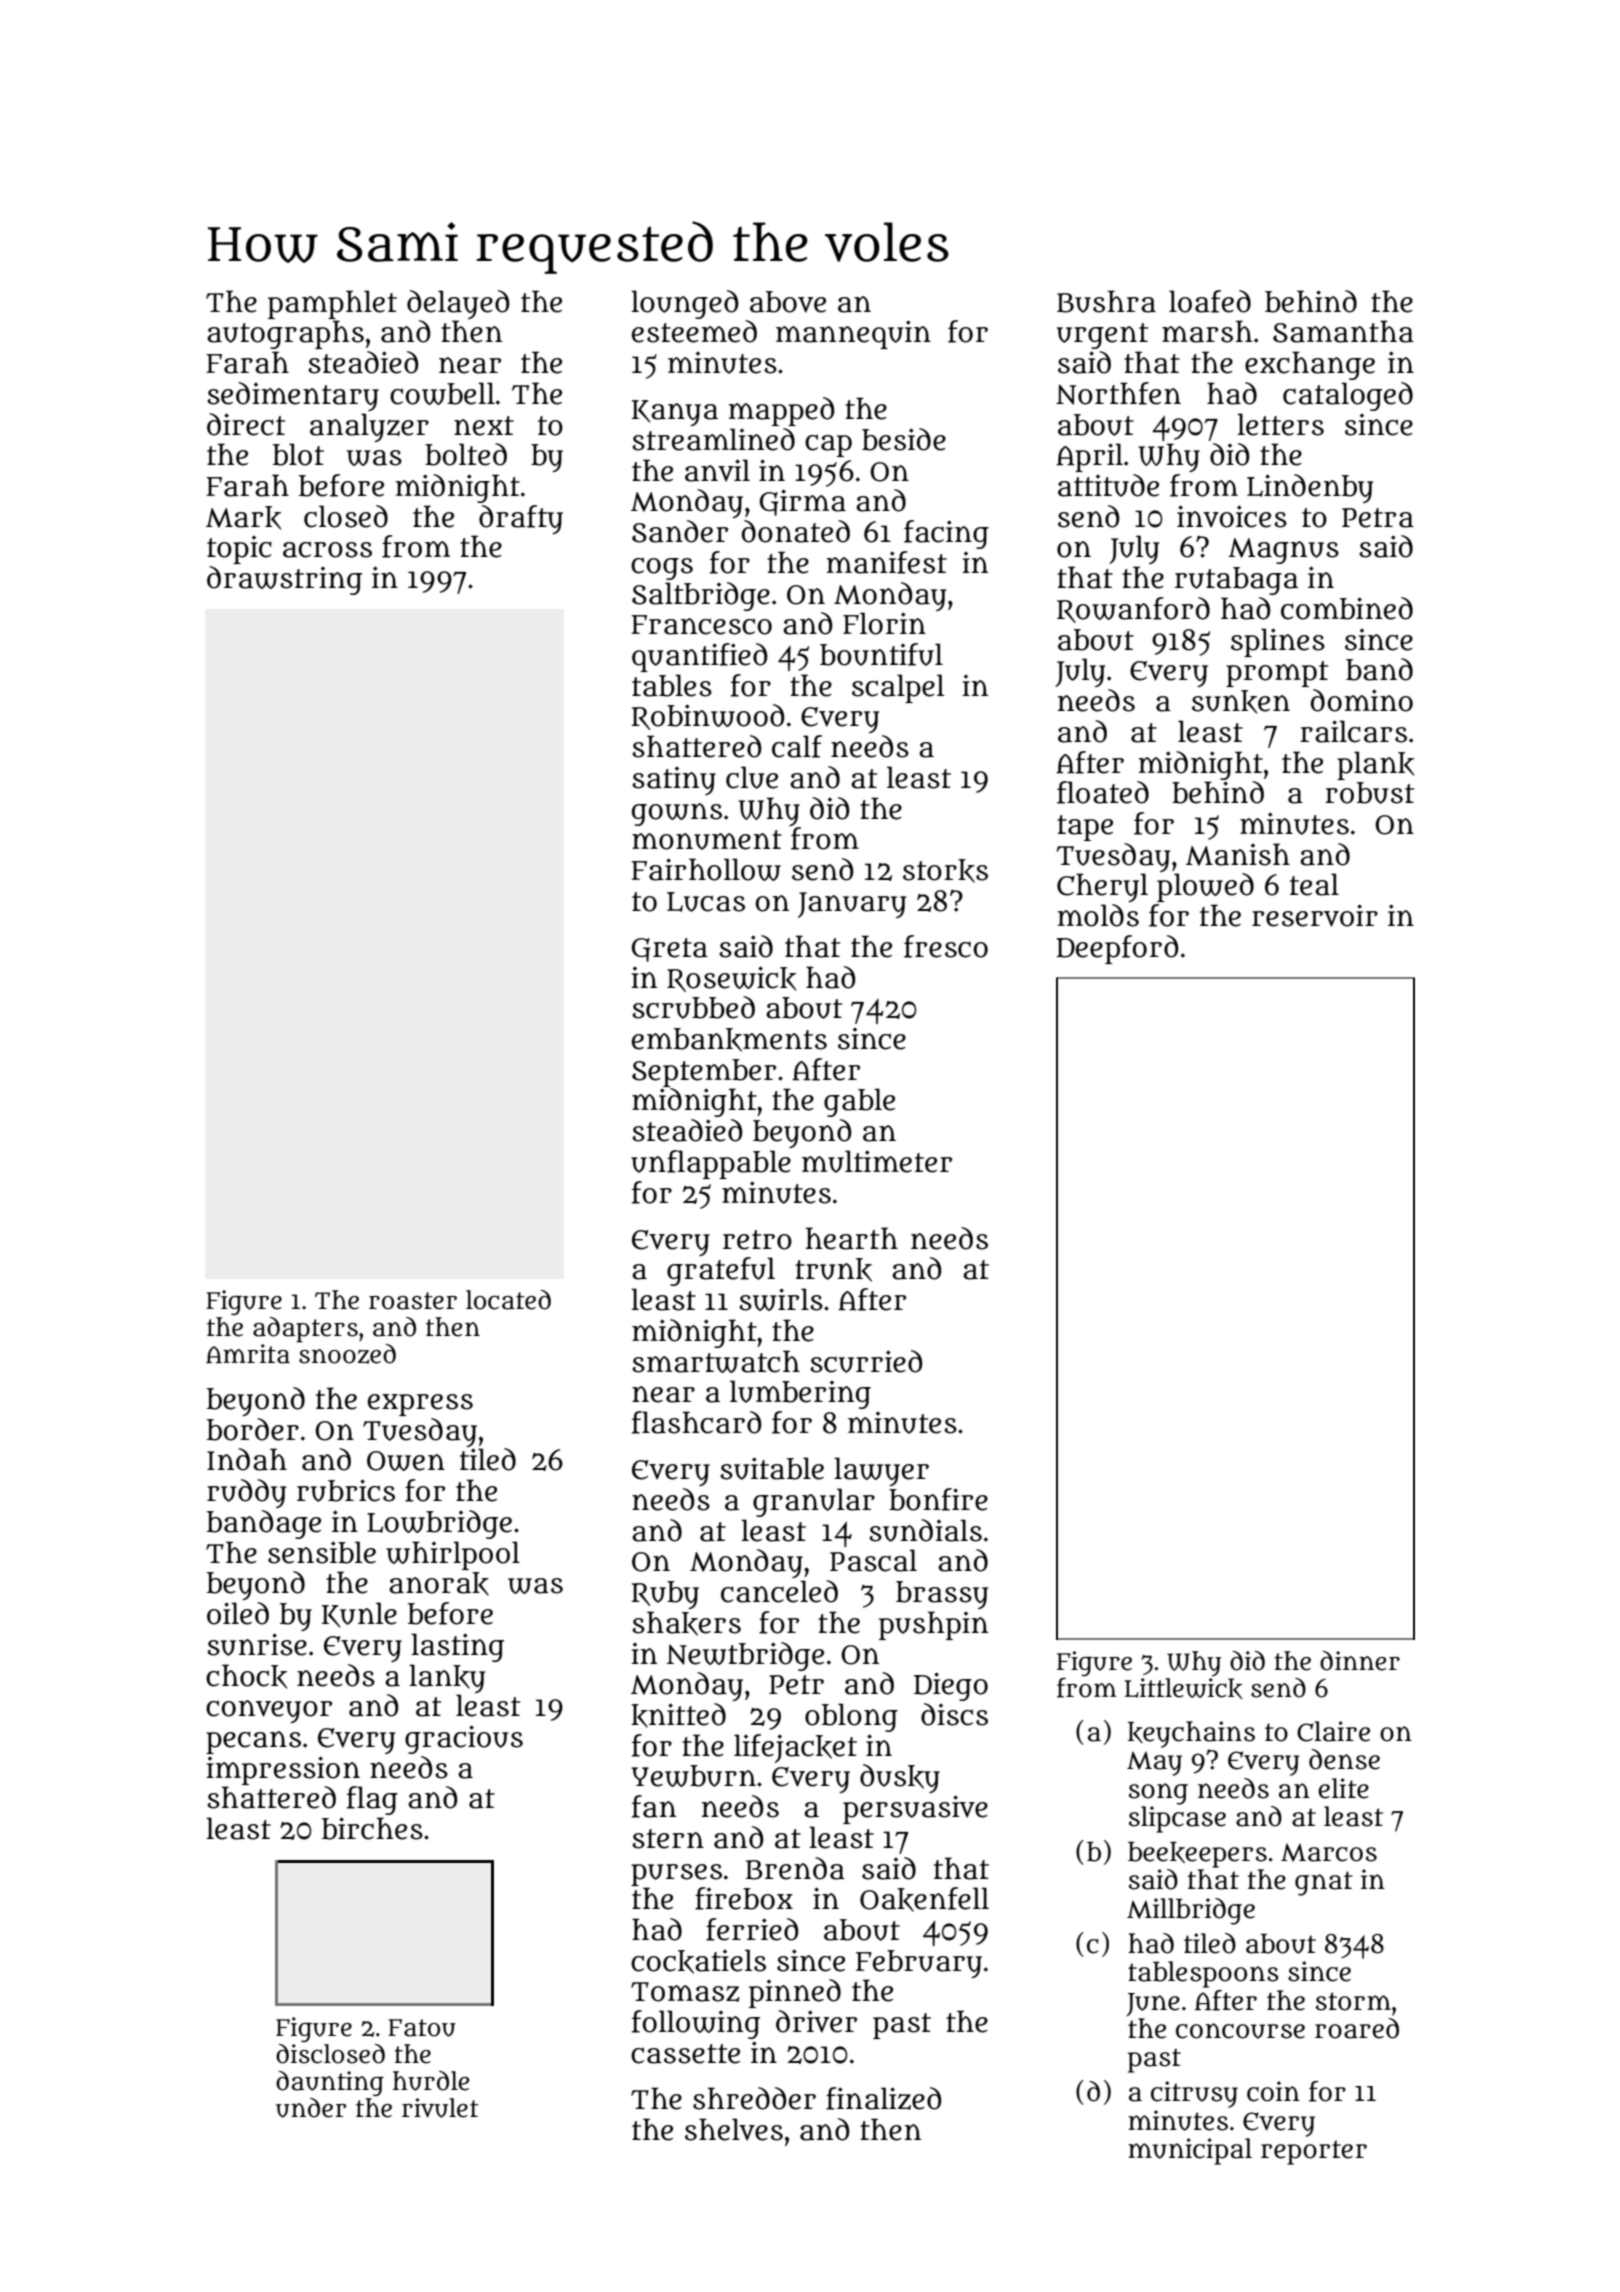 The height and width of the document is (2292, 1620). What do you see at coordinates (852, 905) in the document?
I see `January` at bounding box center [852, 905].
